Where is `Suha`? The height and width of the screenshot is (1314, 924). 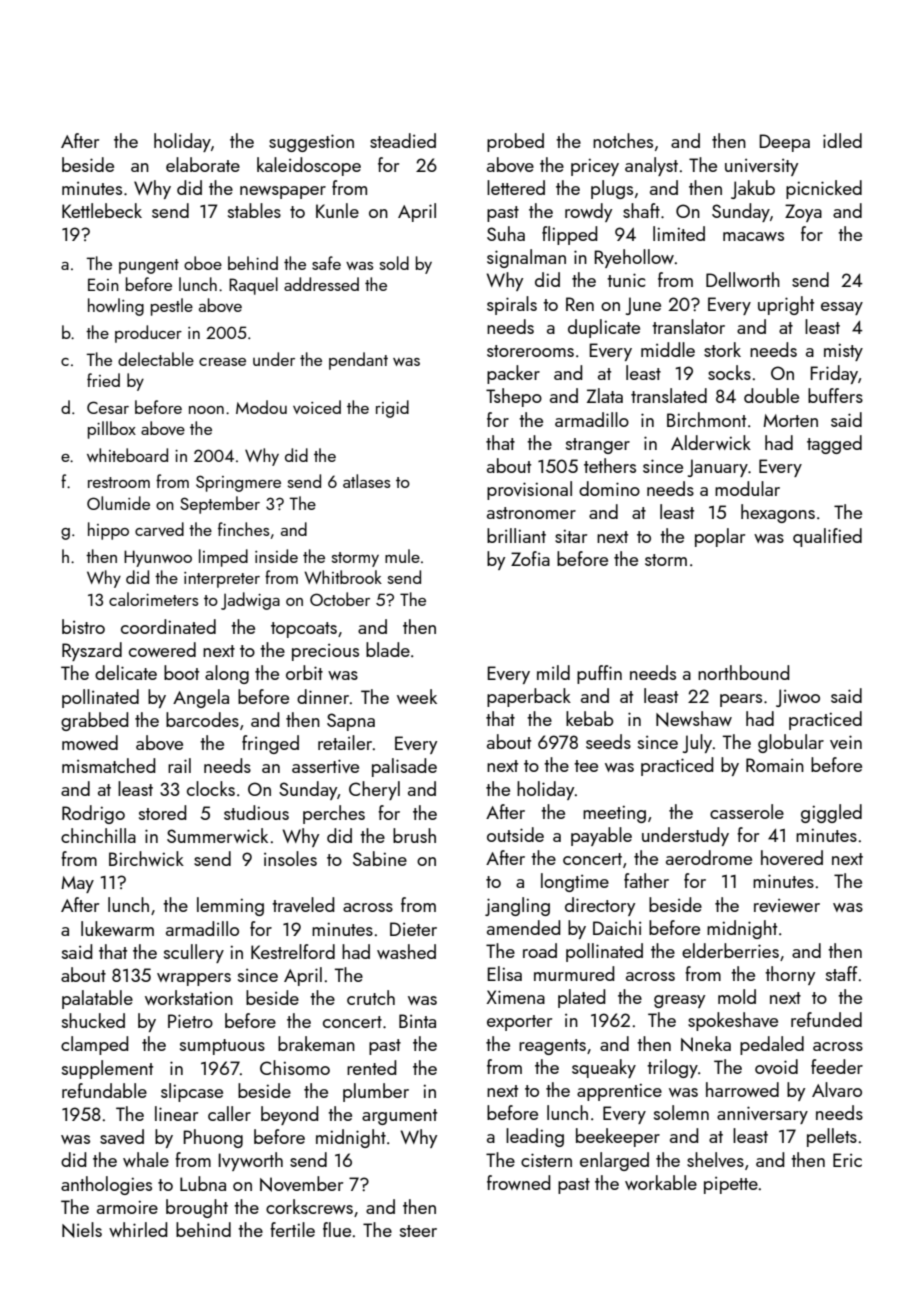
Suha is located at coordinates (506, 233).
